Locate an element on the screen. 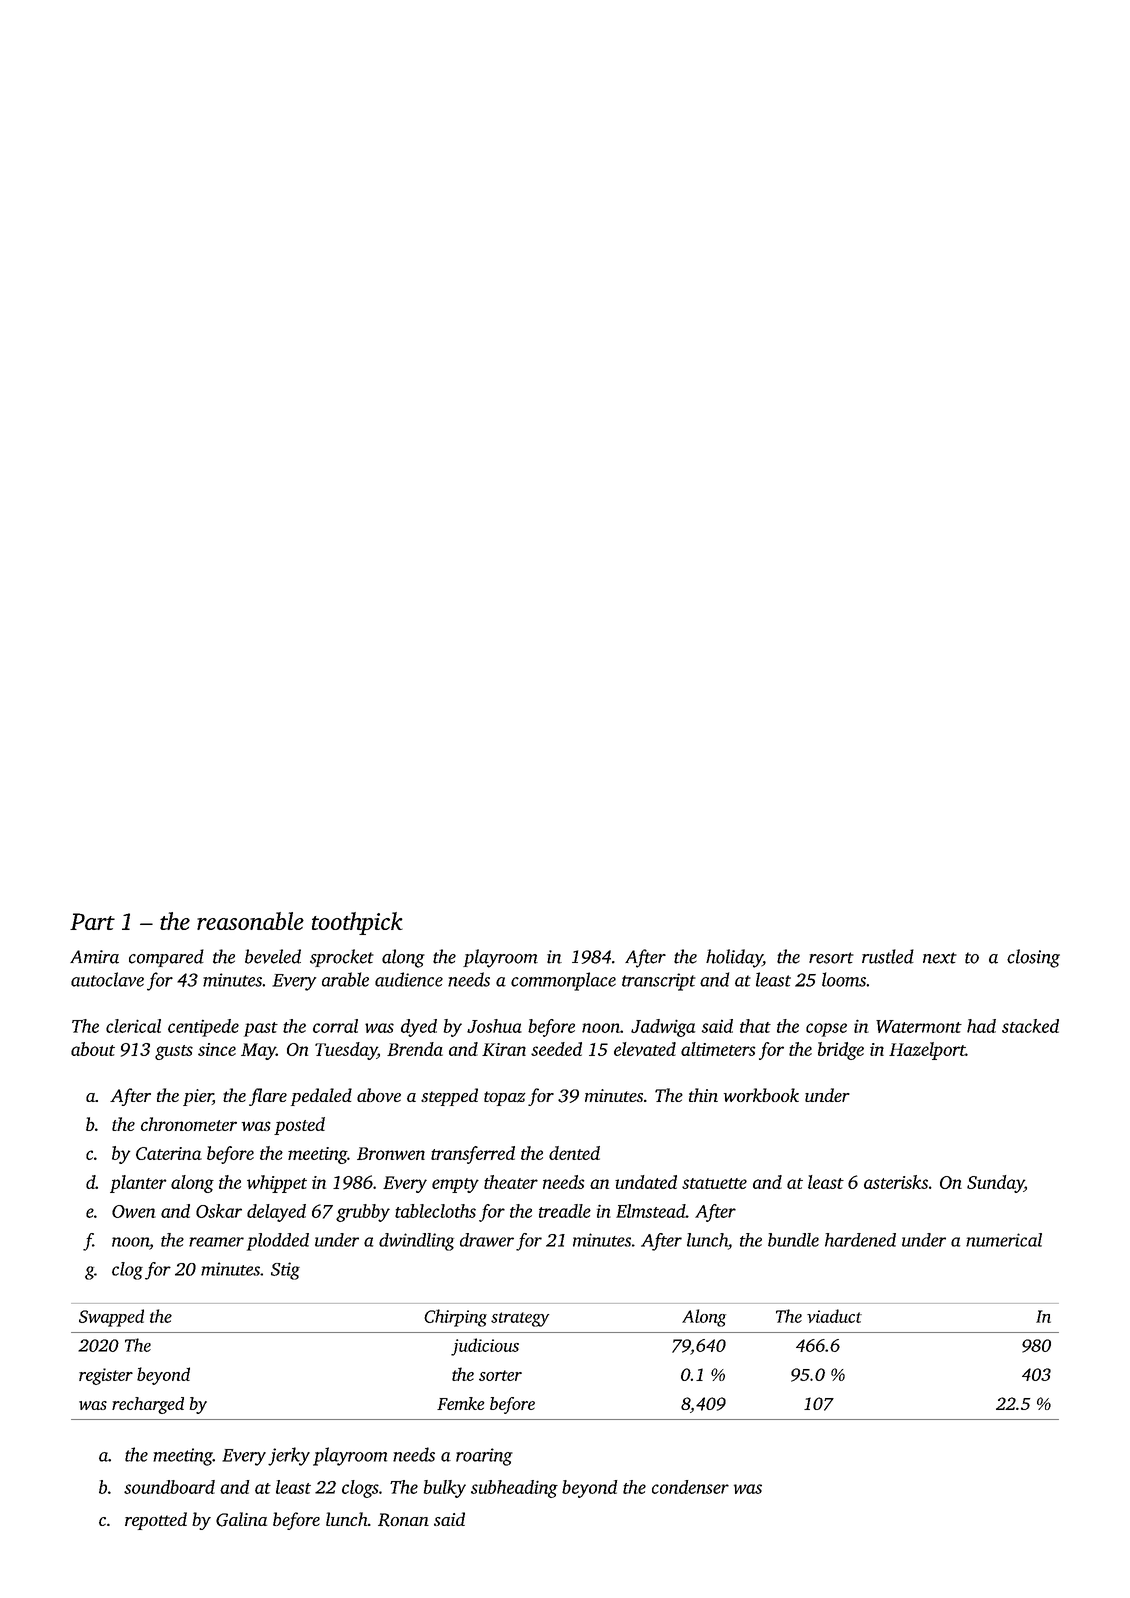 The height and width of the screenshot is (1598, 1130). autoclave is located at coordinates (107, 979).
